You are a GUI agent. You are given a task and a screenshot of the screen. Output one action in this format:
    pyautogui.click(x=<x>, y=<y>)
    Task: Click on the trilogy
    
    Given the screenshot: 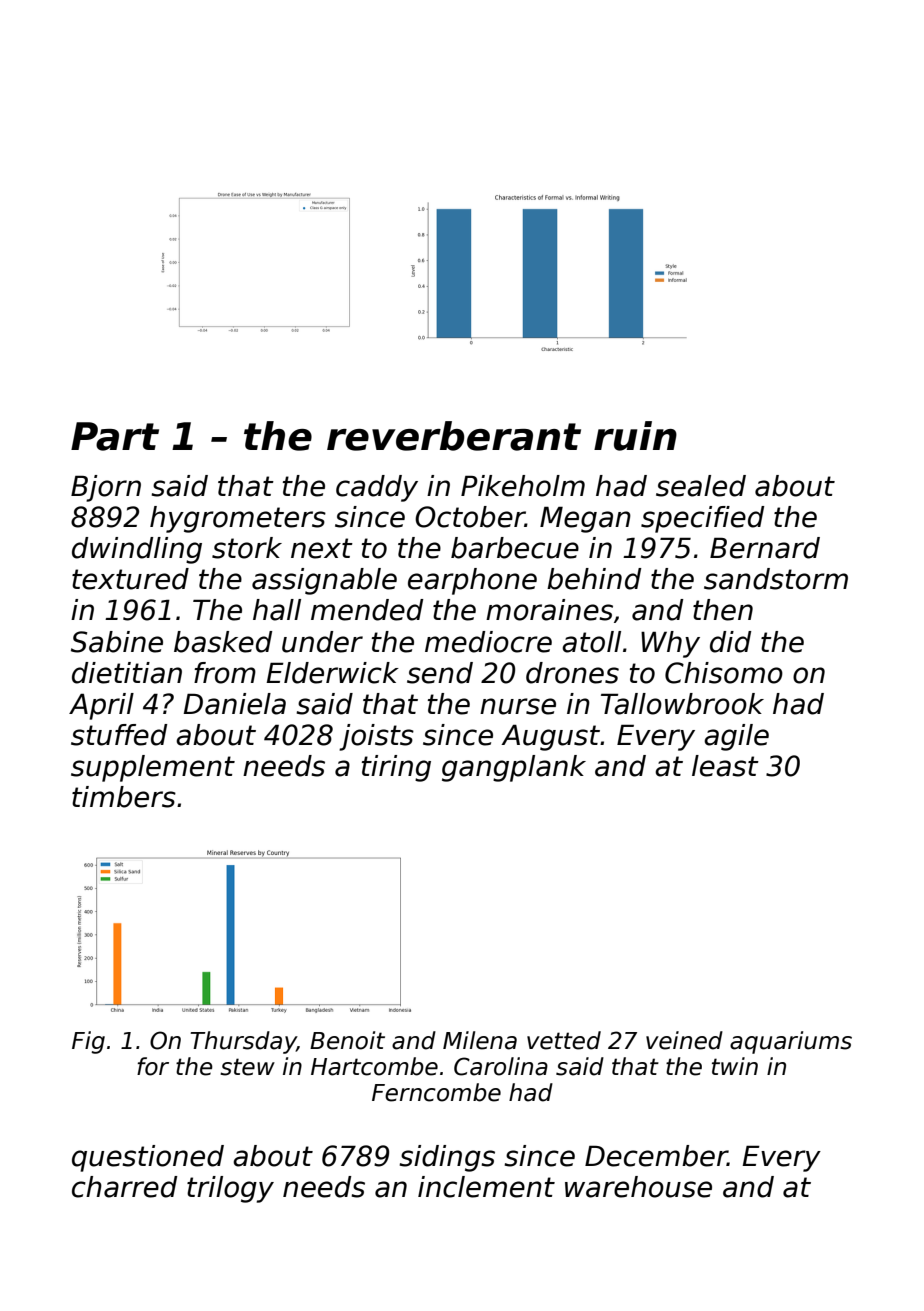 What is the action you would take?
    pyautogui.click(x=230, y=1189)
